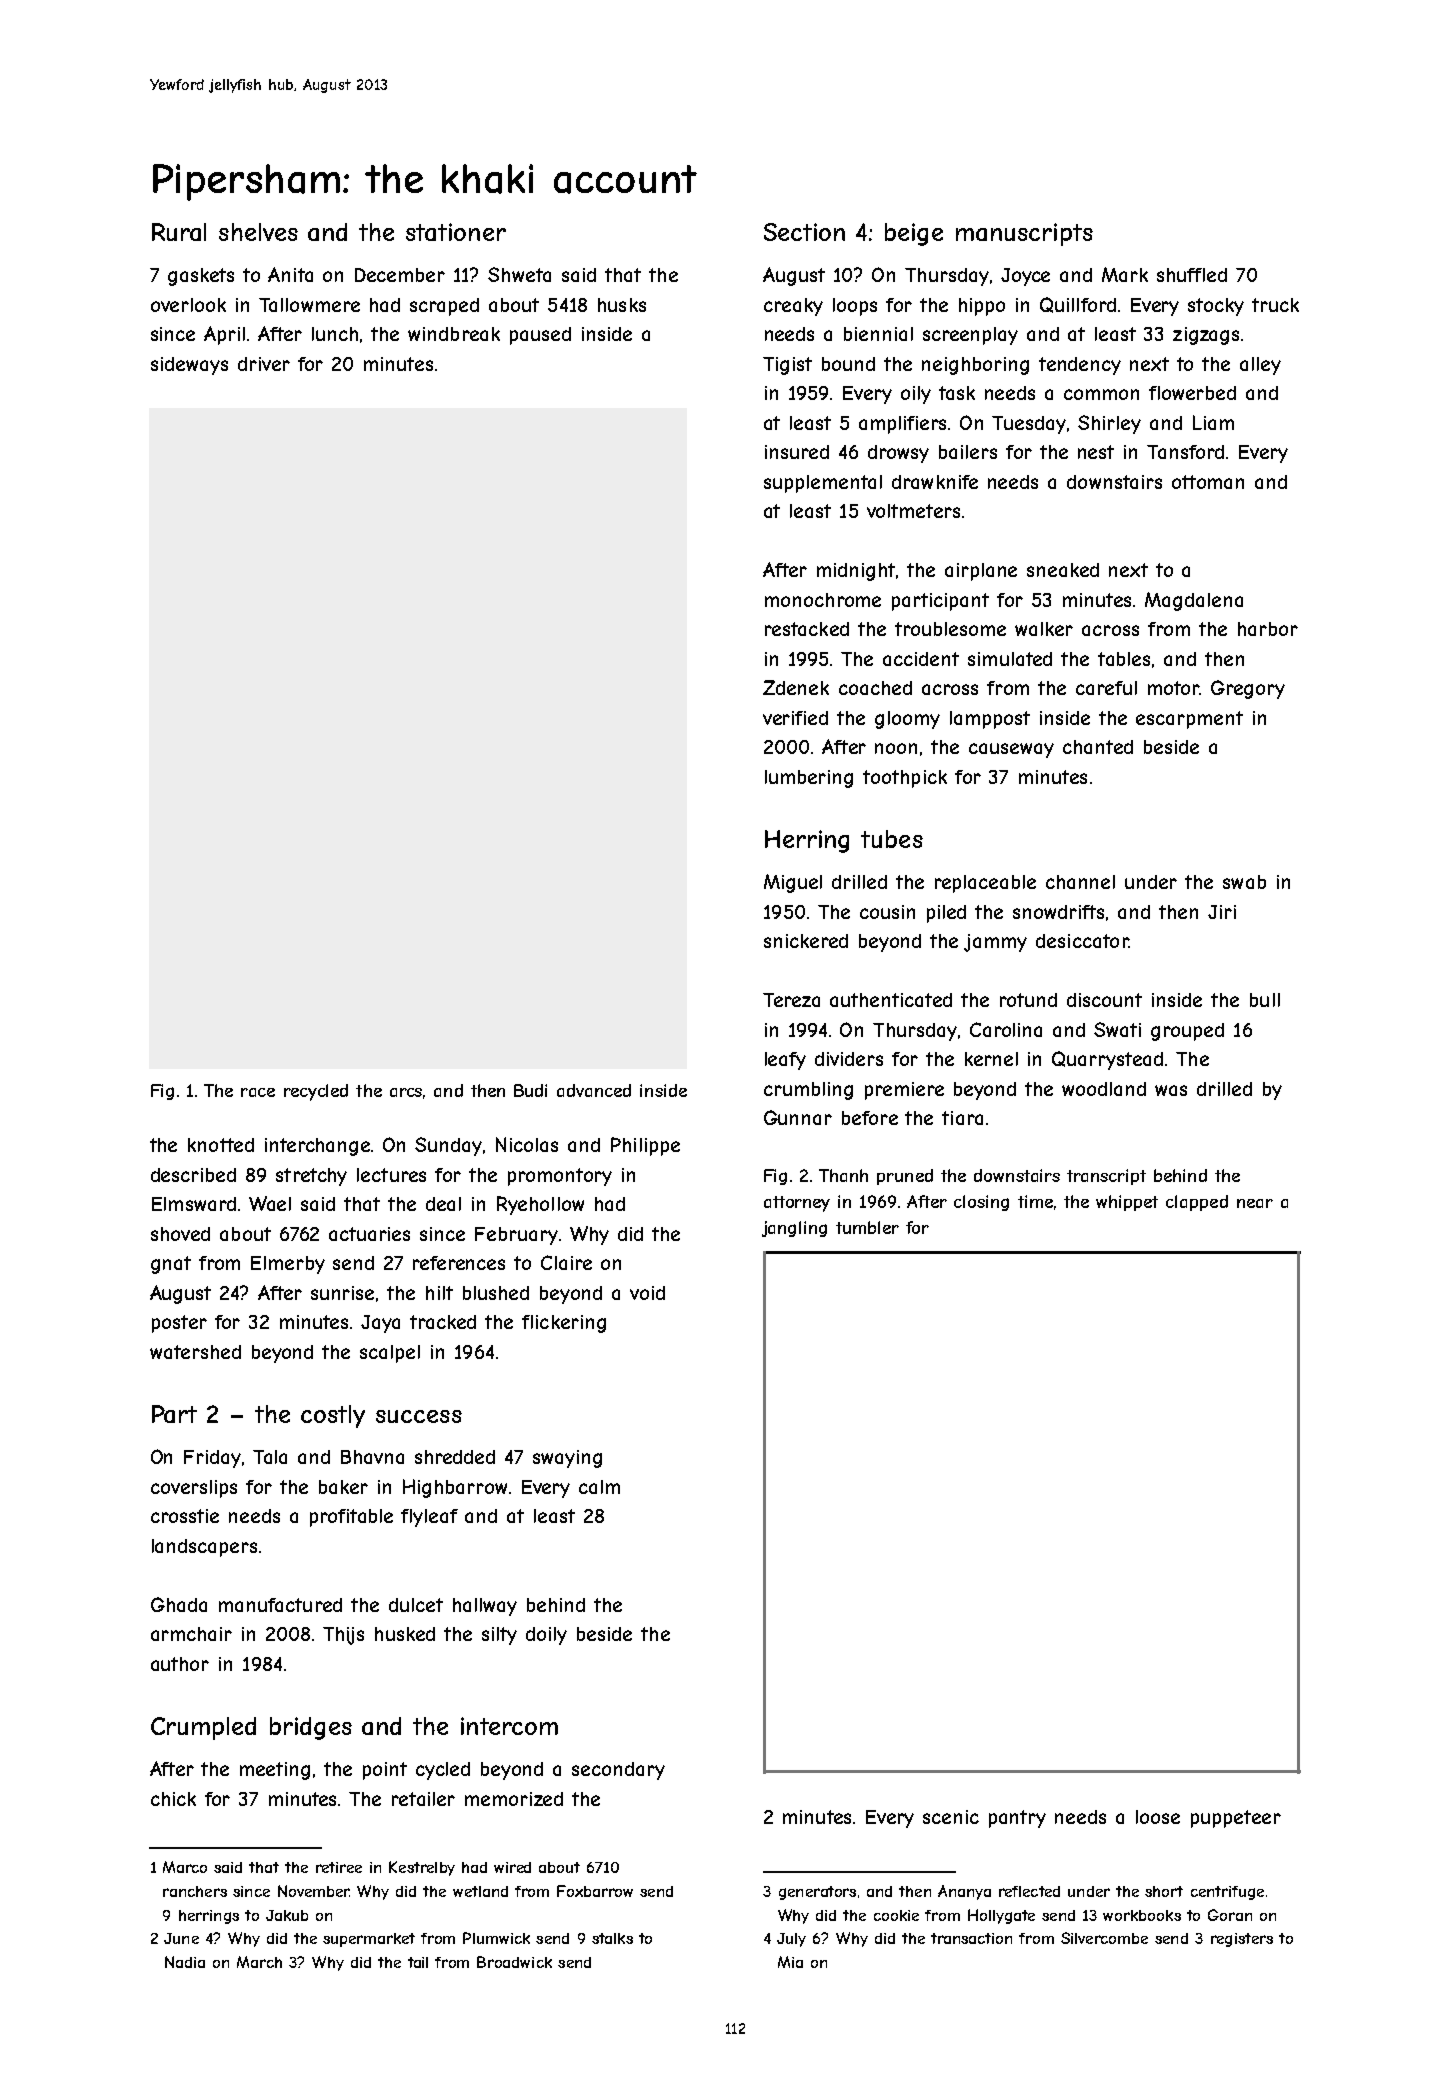  What do you see at coordinates (530, 1090) in the screenshot?
I see `Budi` at bounding box center [530, 1090].
